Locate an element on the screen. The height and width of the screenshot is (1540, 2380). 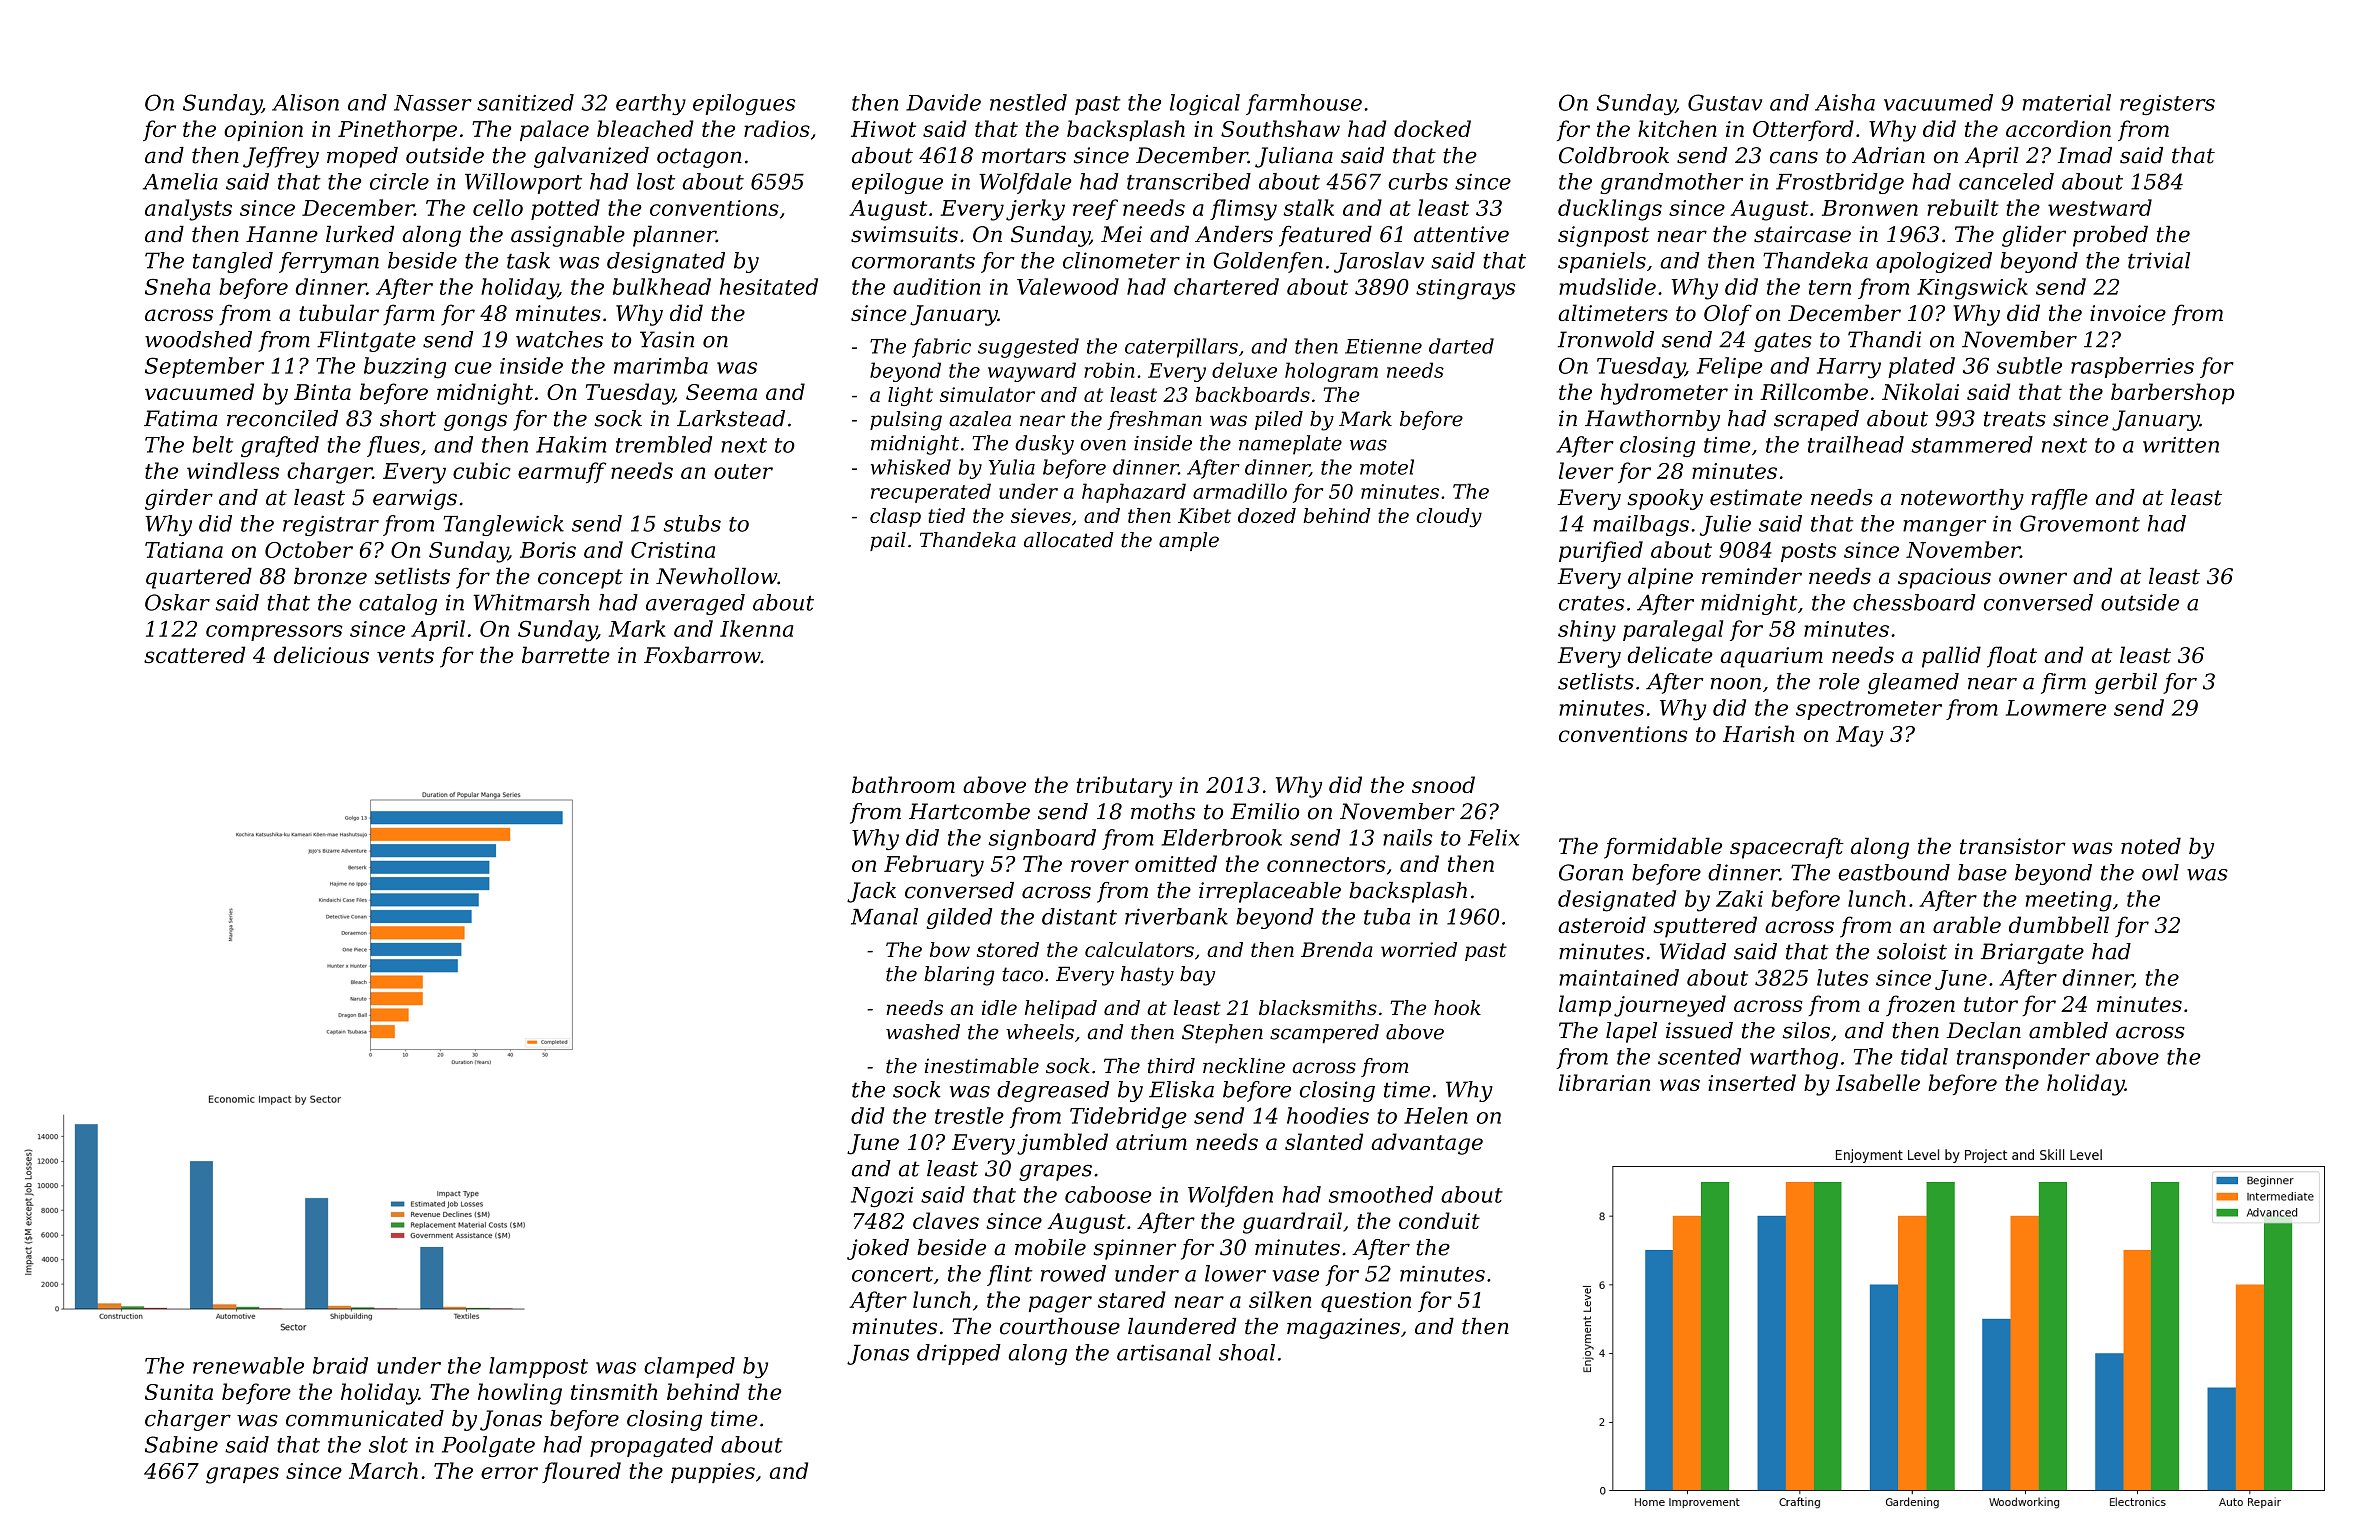
Aisha is located at coordinates (1845, 102).
